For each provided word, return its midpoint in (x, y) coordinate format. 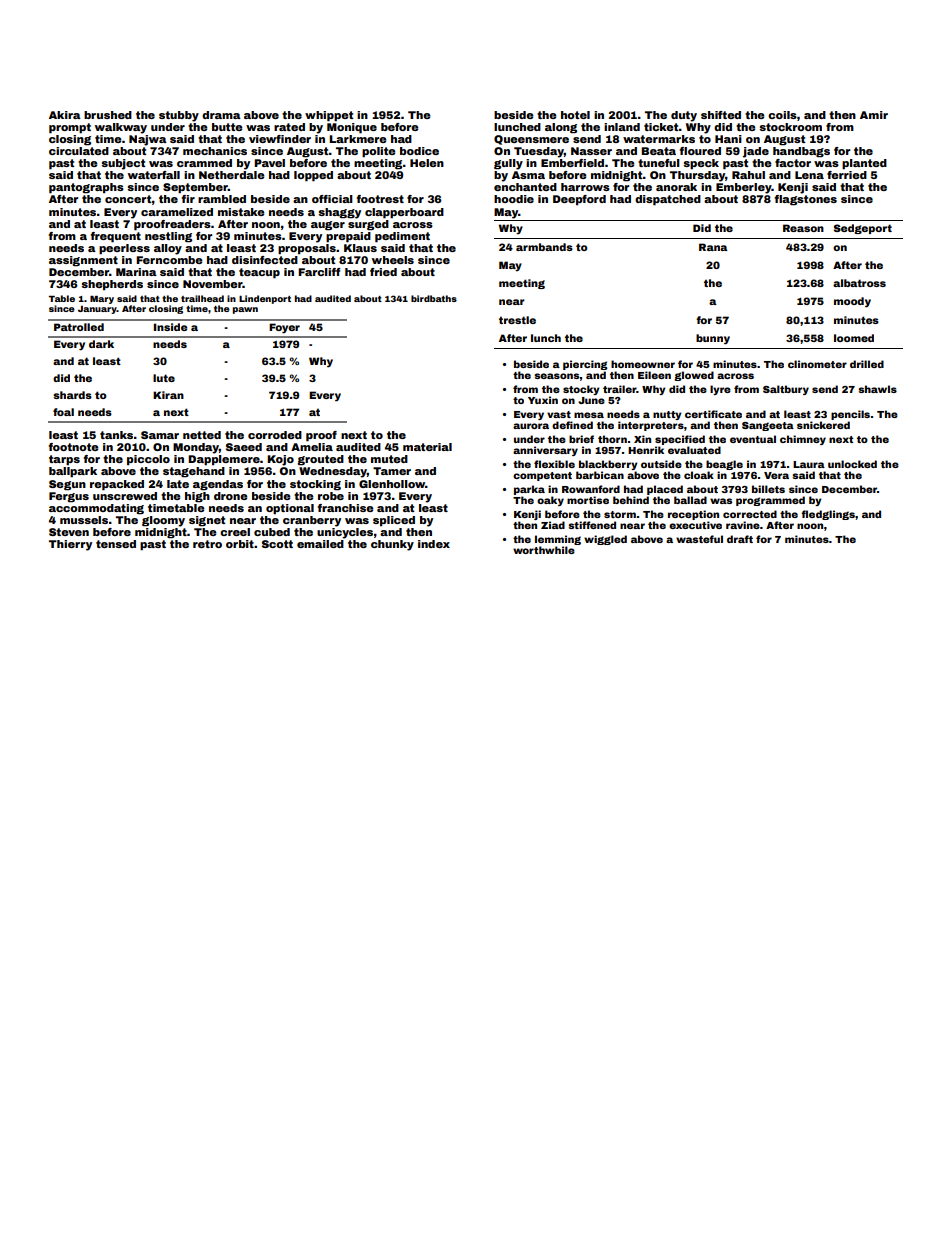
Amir (874, 115)
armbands (544, 247)
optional (290, 509)
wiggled (605, 540)
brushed (108, 115)
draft (740, 539)
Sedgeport (863, 229)
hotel (575, 115)
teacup (259, 273)
